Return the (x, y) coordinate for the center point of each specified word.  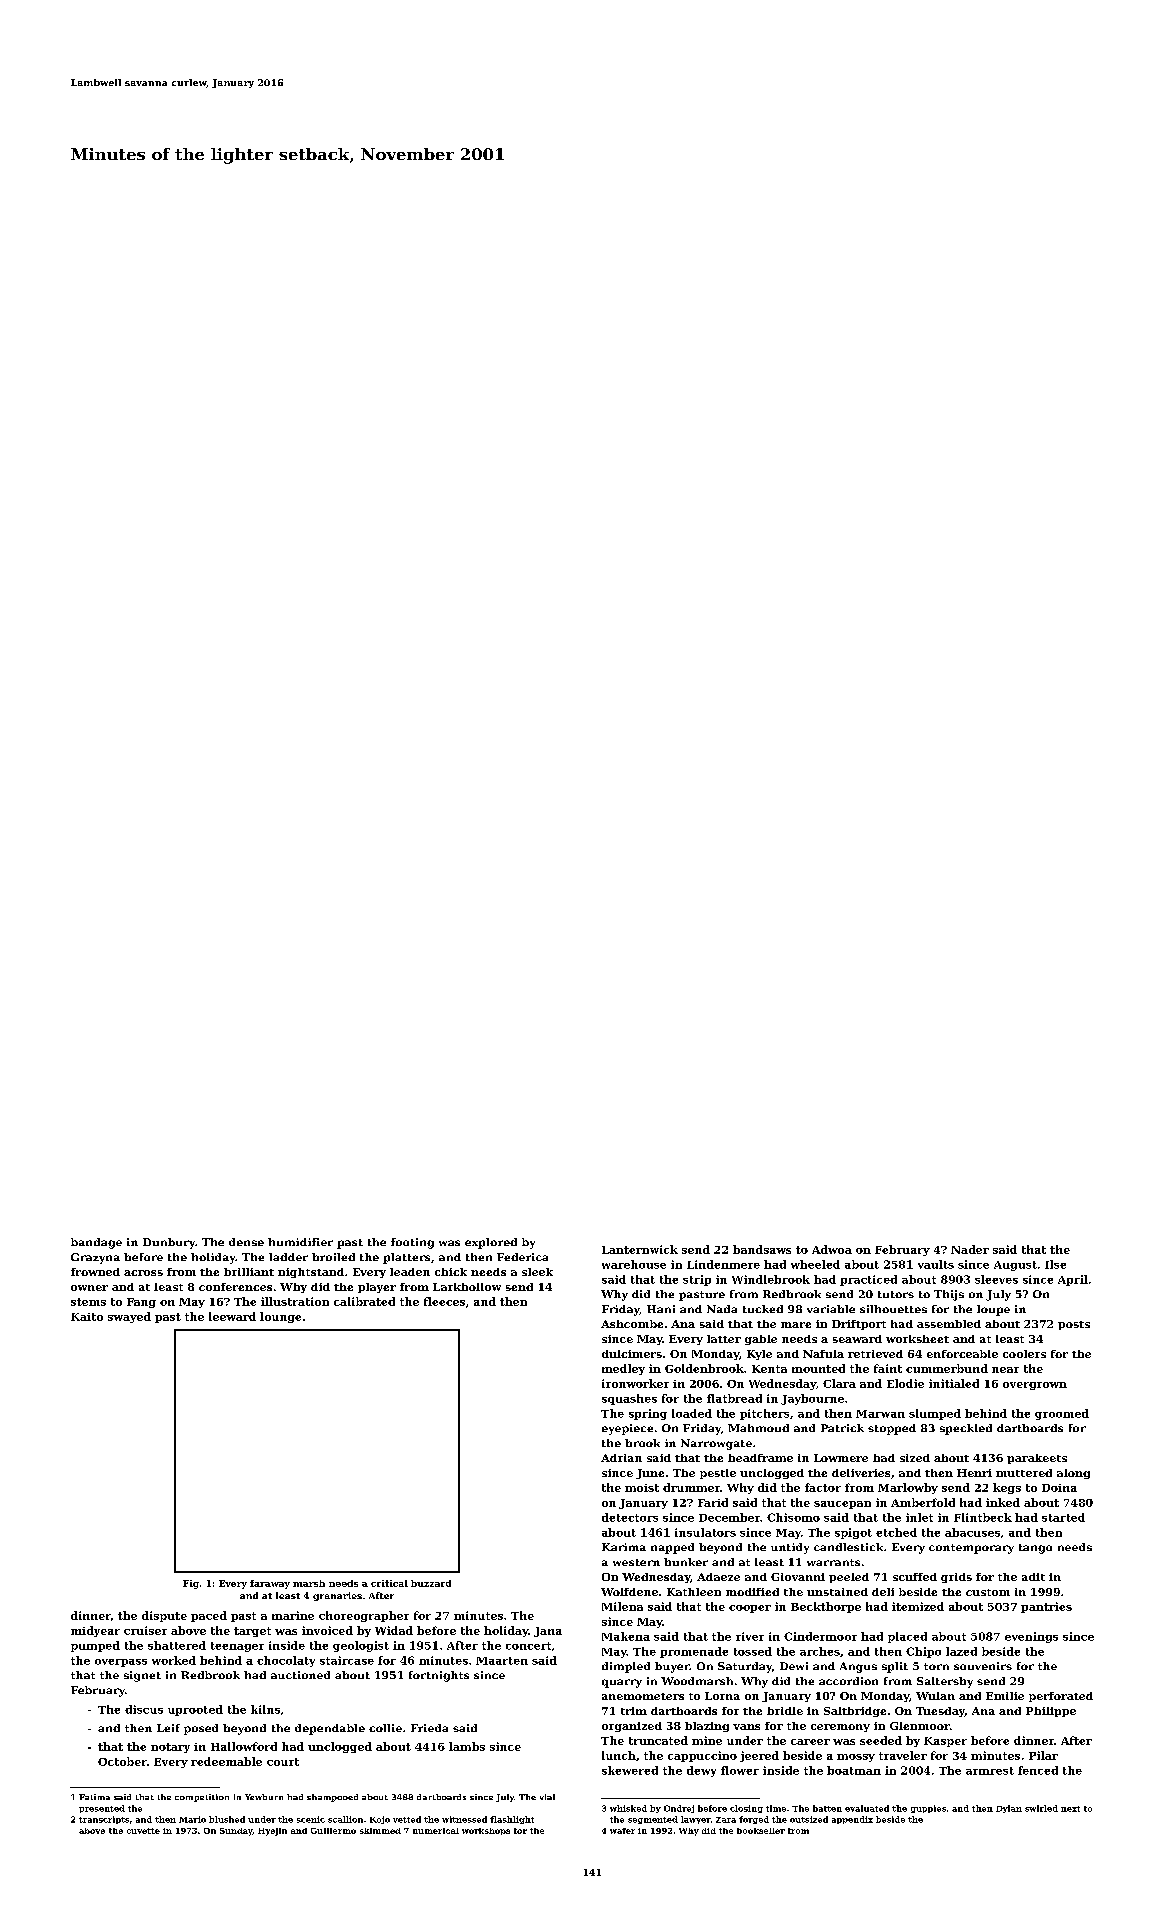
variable (831, 1309)
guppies (928, 1809)
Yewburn (264, 1797)
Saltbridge (855, 1712)
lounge (280, 1317)
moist (642, 1488)
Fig (191, 1584)
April (1073, 1280)
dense (246, 1242)
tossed (753, 1651)
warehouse (634, 1264)
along (1073, 1474)
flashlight (512, 1820)
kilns (265, 1709)
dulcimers (632, 1354)
